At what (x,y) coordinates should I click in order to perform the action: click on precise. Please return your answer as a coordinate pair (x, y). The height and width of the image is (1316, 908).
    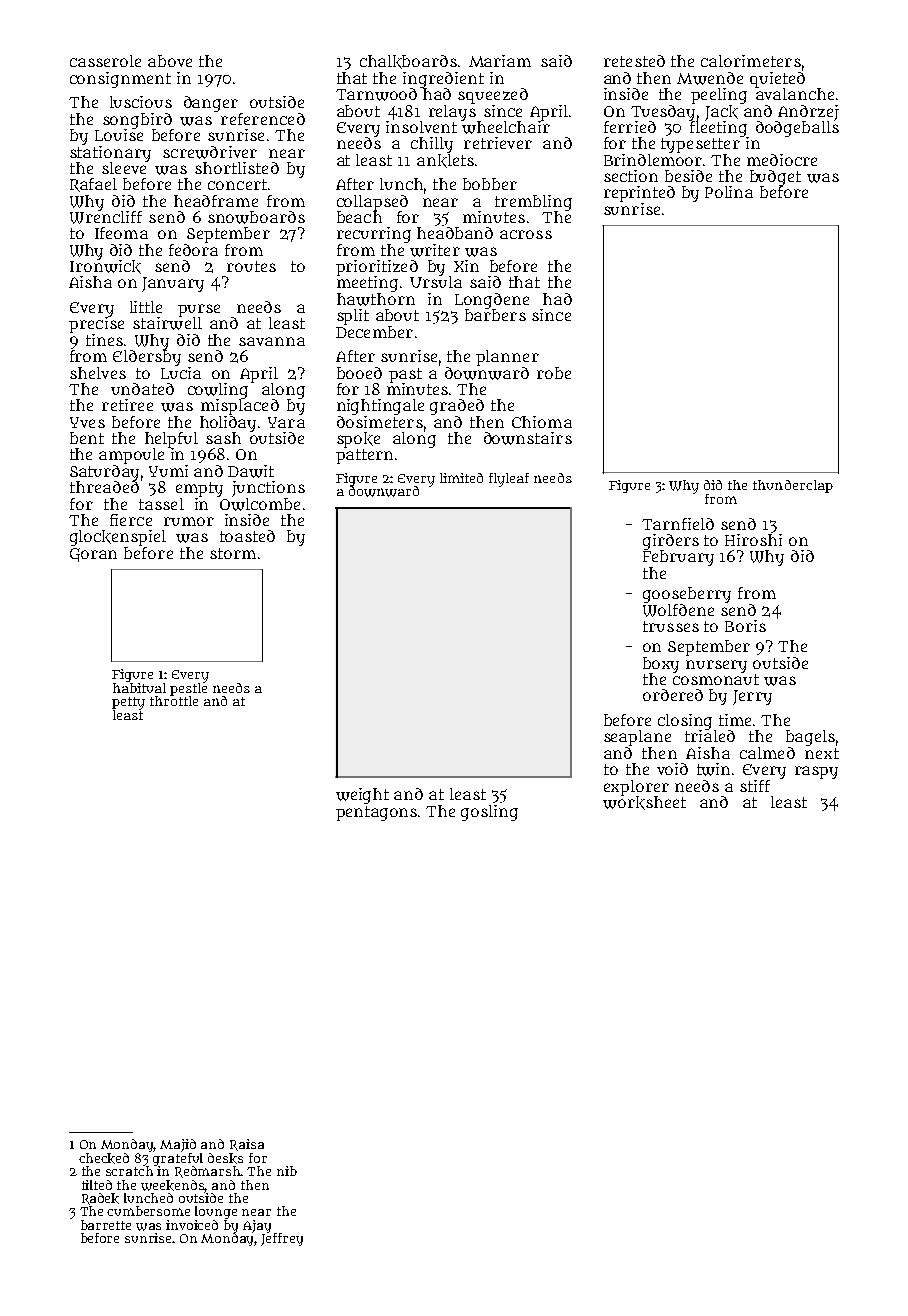
    Looking at the image, I should click on (96, 325).
